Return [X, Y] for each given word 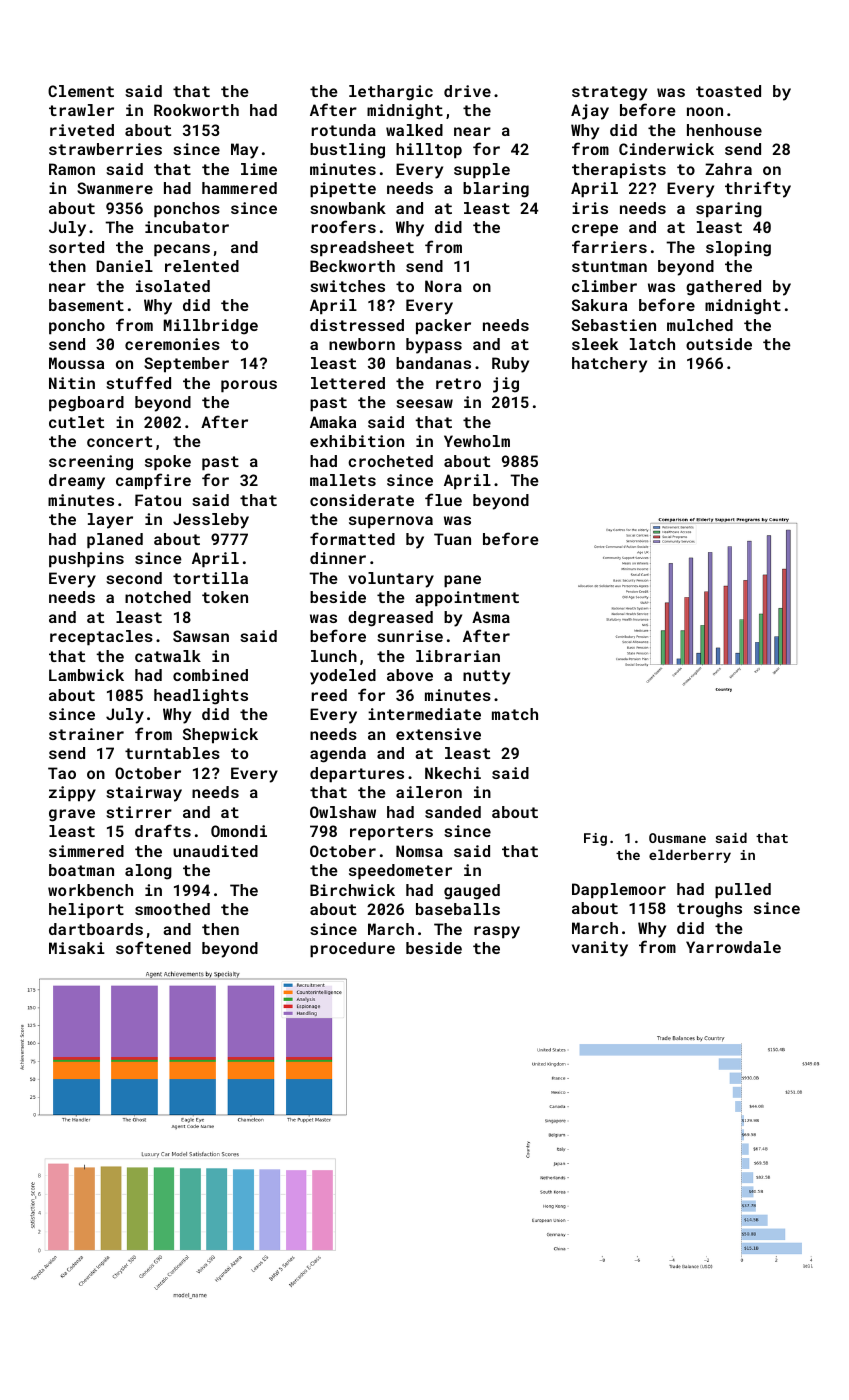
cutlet [76, 422]
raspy [497, 932]
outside [719, 344]
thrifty [758, 189]
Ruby [510, 365]
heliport [86, 910]
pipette [343, 189]
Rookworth [196, 110]
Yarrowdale [733, 947]
